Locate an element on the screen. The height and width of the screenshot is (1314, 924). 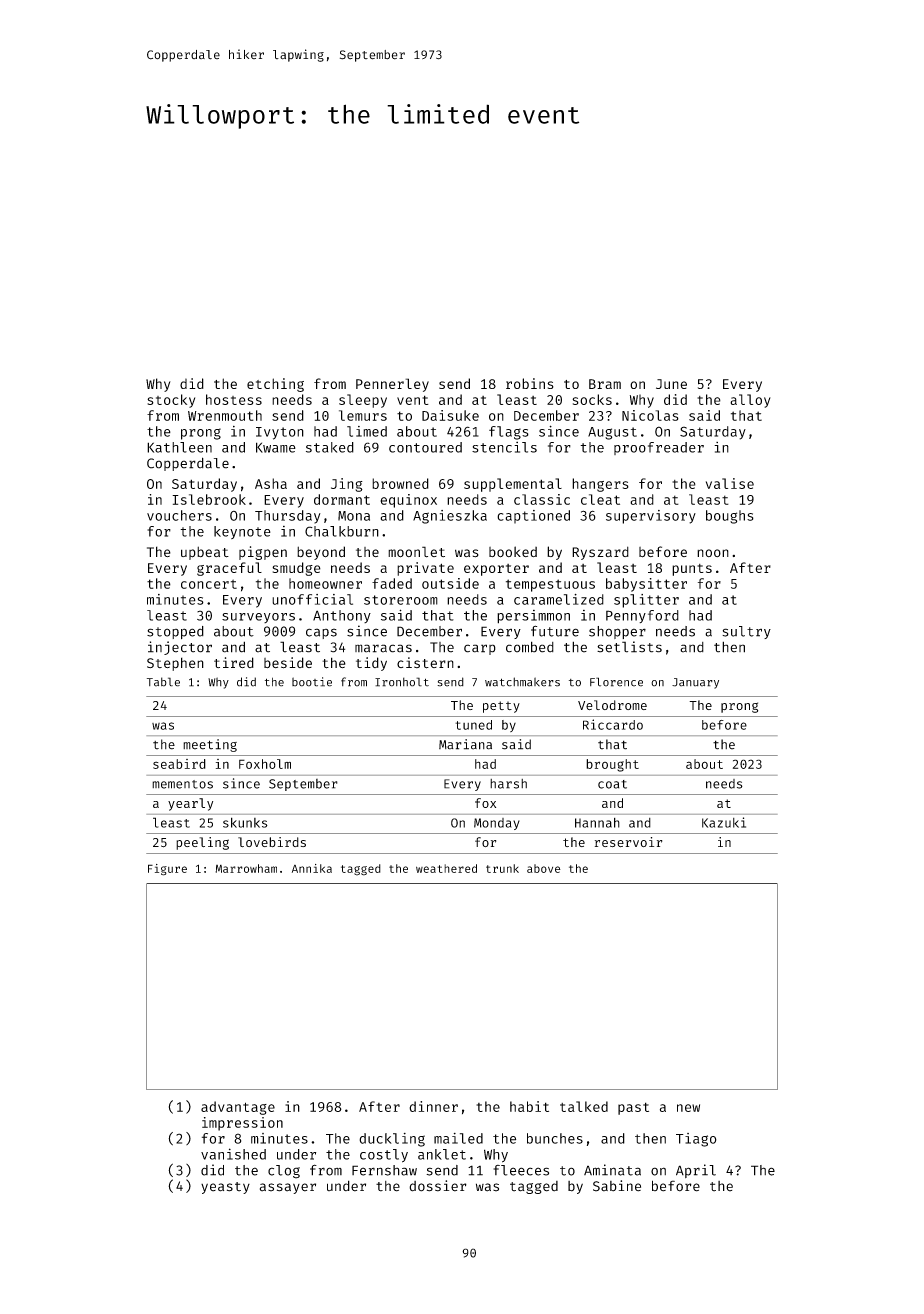
dinner is located at coordinates (433, 1106).
